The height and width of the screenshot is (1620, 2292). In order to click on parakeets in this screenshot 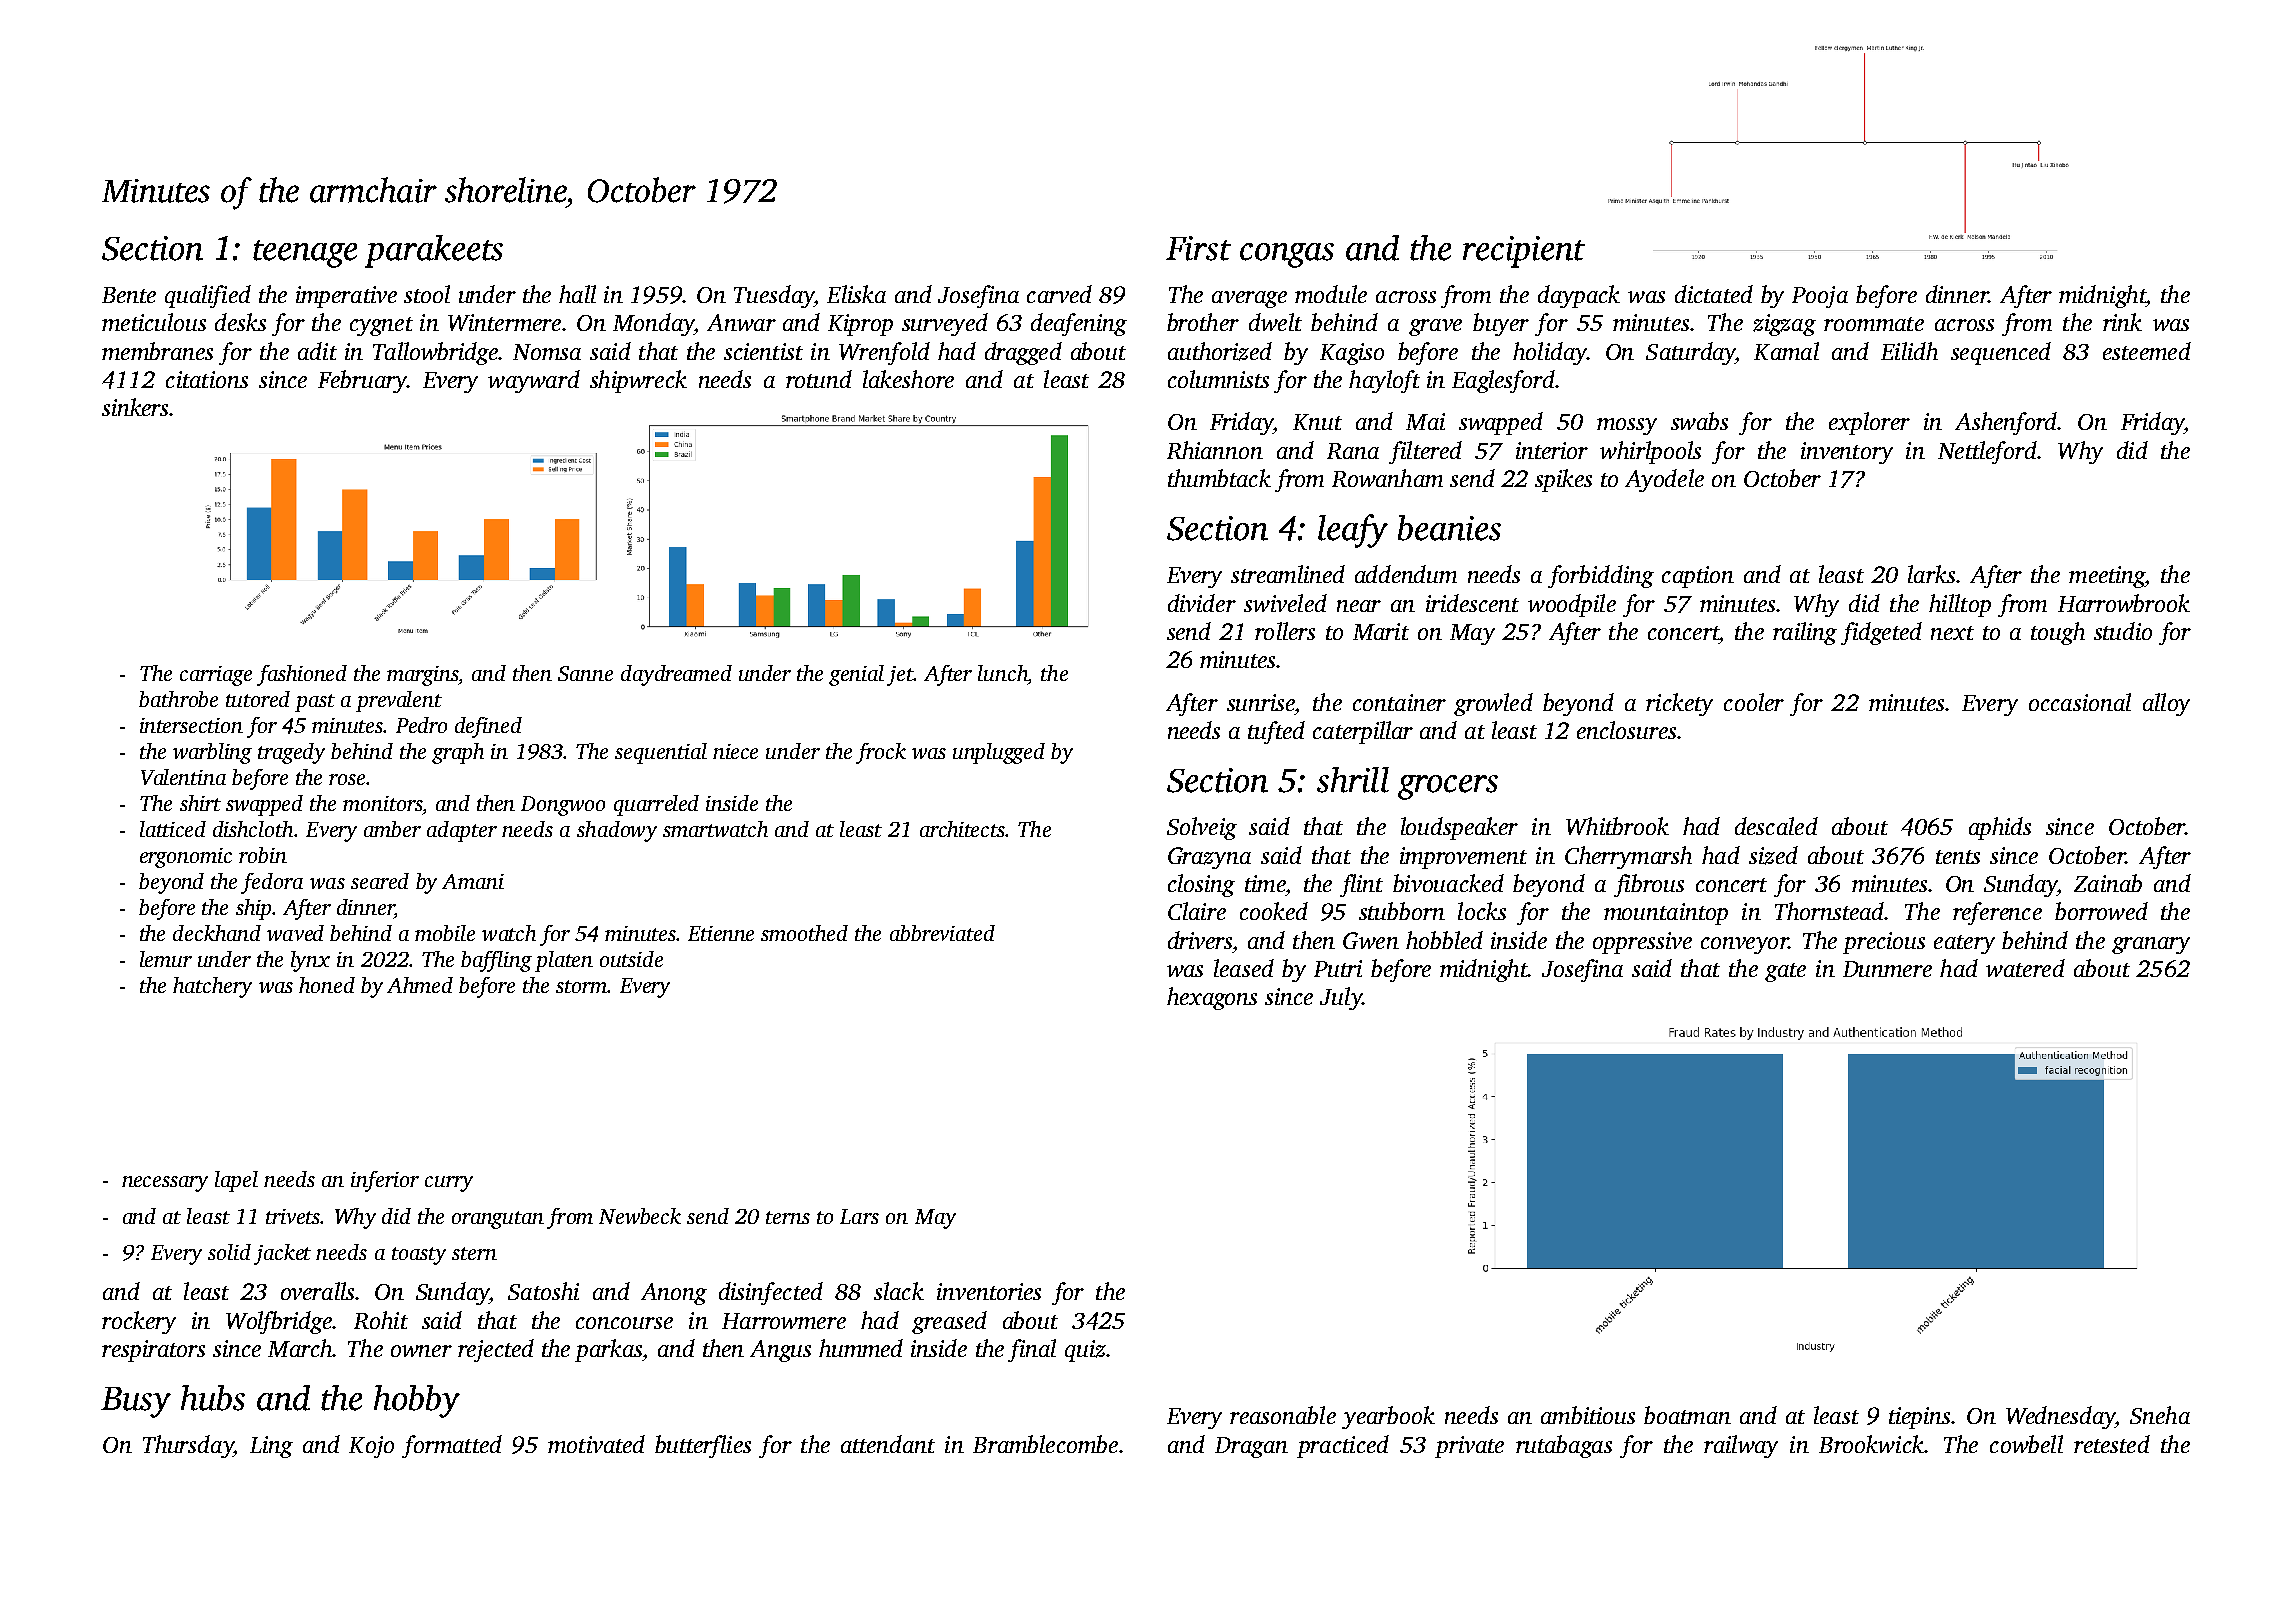, I will do `click(434, 251)`.
